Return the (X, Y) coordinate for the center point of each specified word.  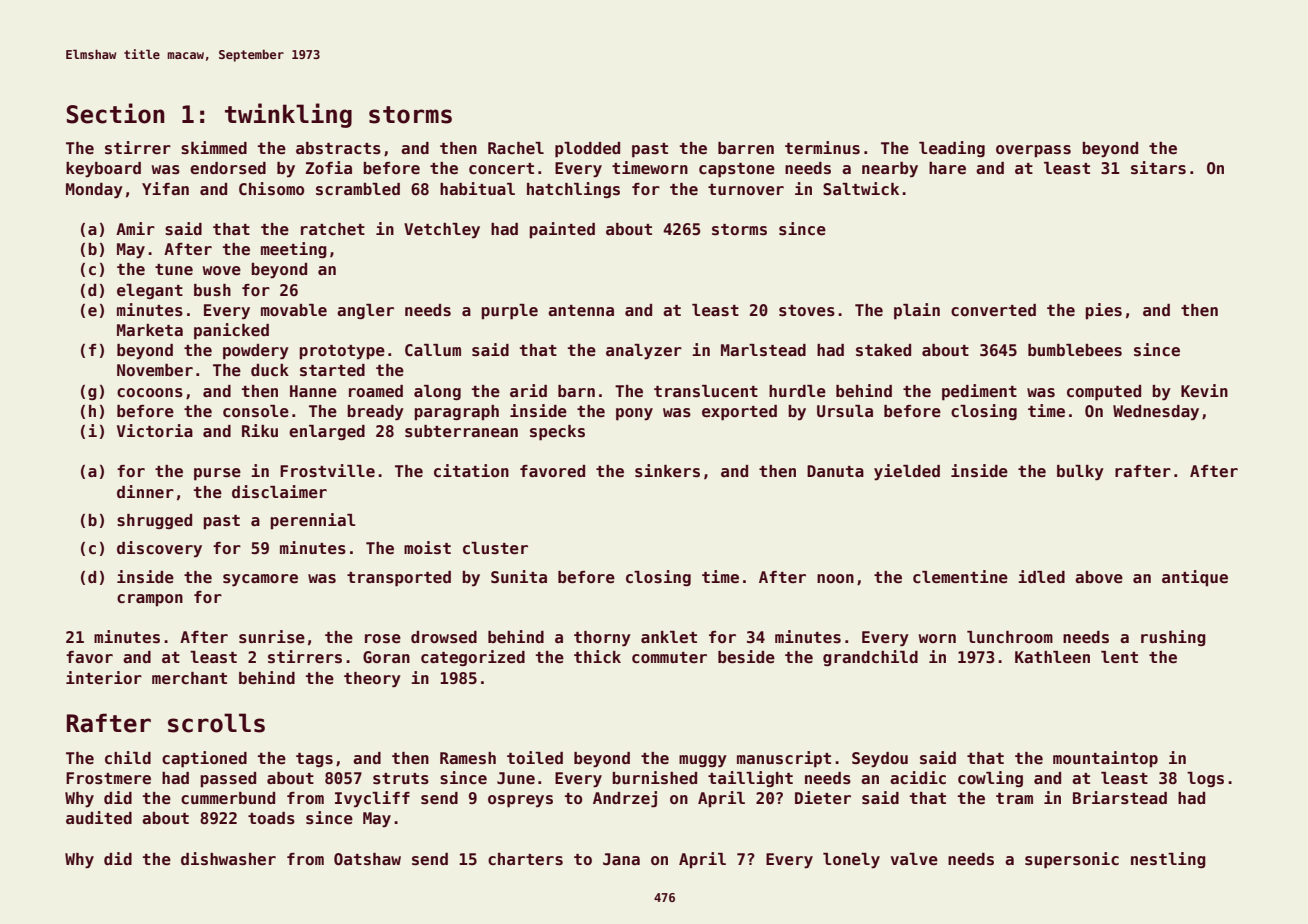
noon (835, 578)
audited (99, 818)
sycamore (260, 580)
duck (270, 370)
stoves (807, 311)
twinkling (288, 115)
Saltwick (861, 189)
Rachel (516, 148)
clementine (960, 577)
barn (576, 391)
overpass (1033, 151)
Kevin (1204, 391)
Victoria (155, 431)
